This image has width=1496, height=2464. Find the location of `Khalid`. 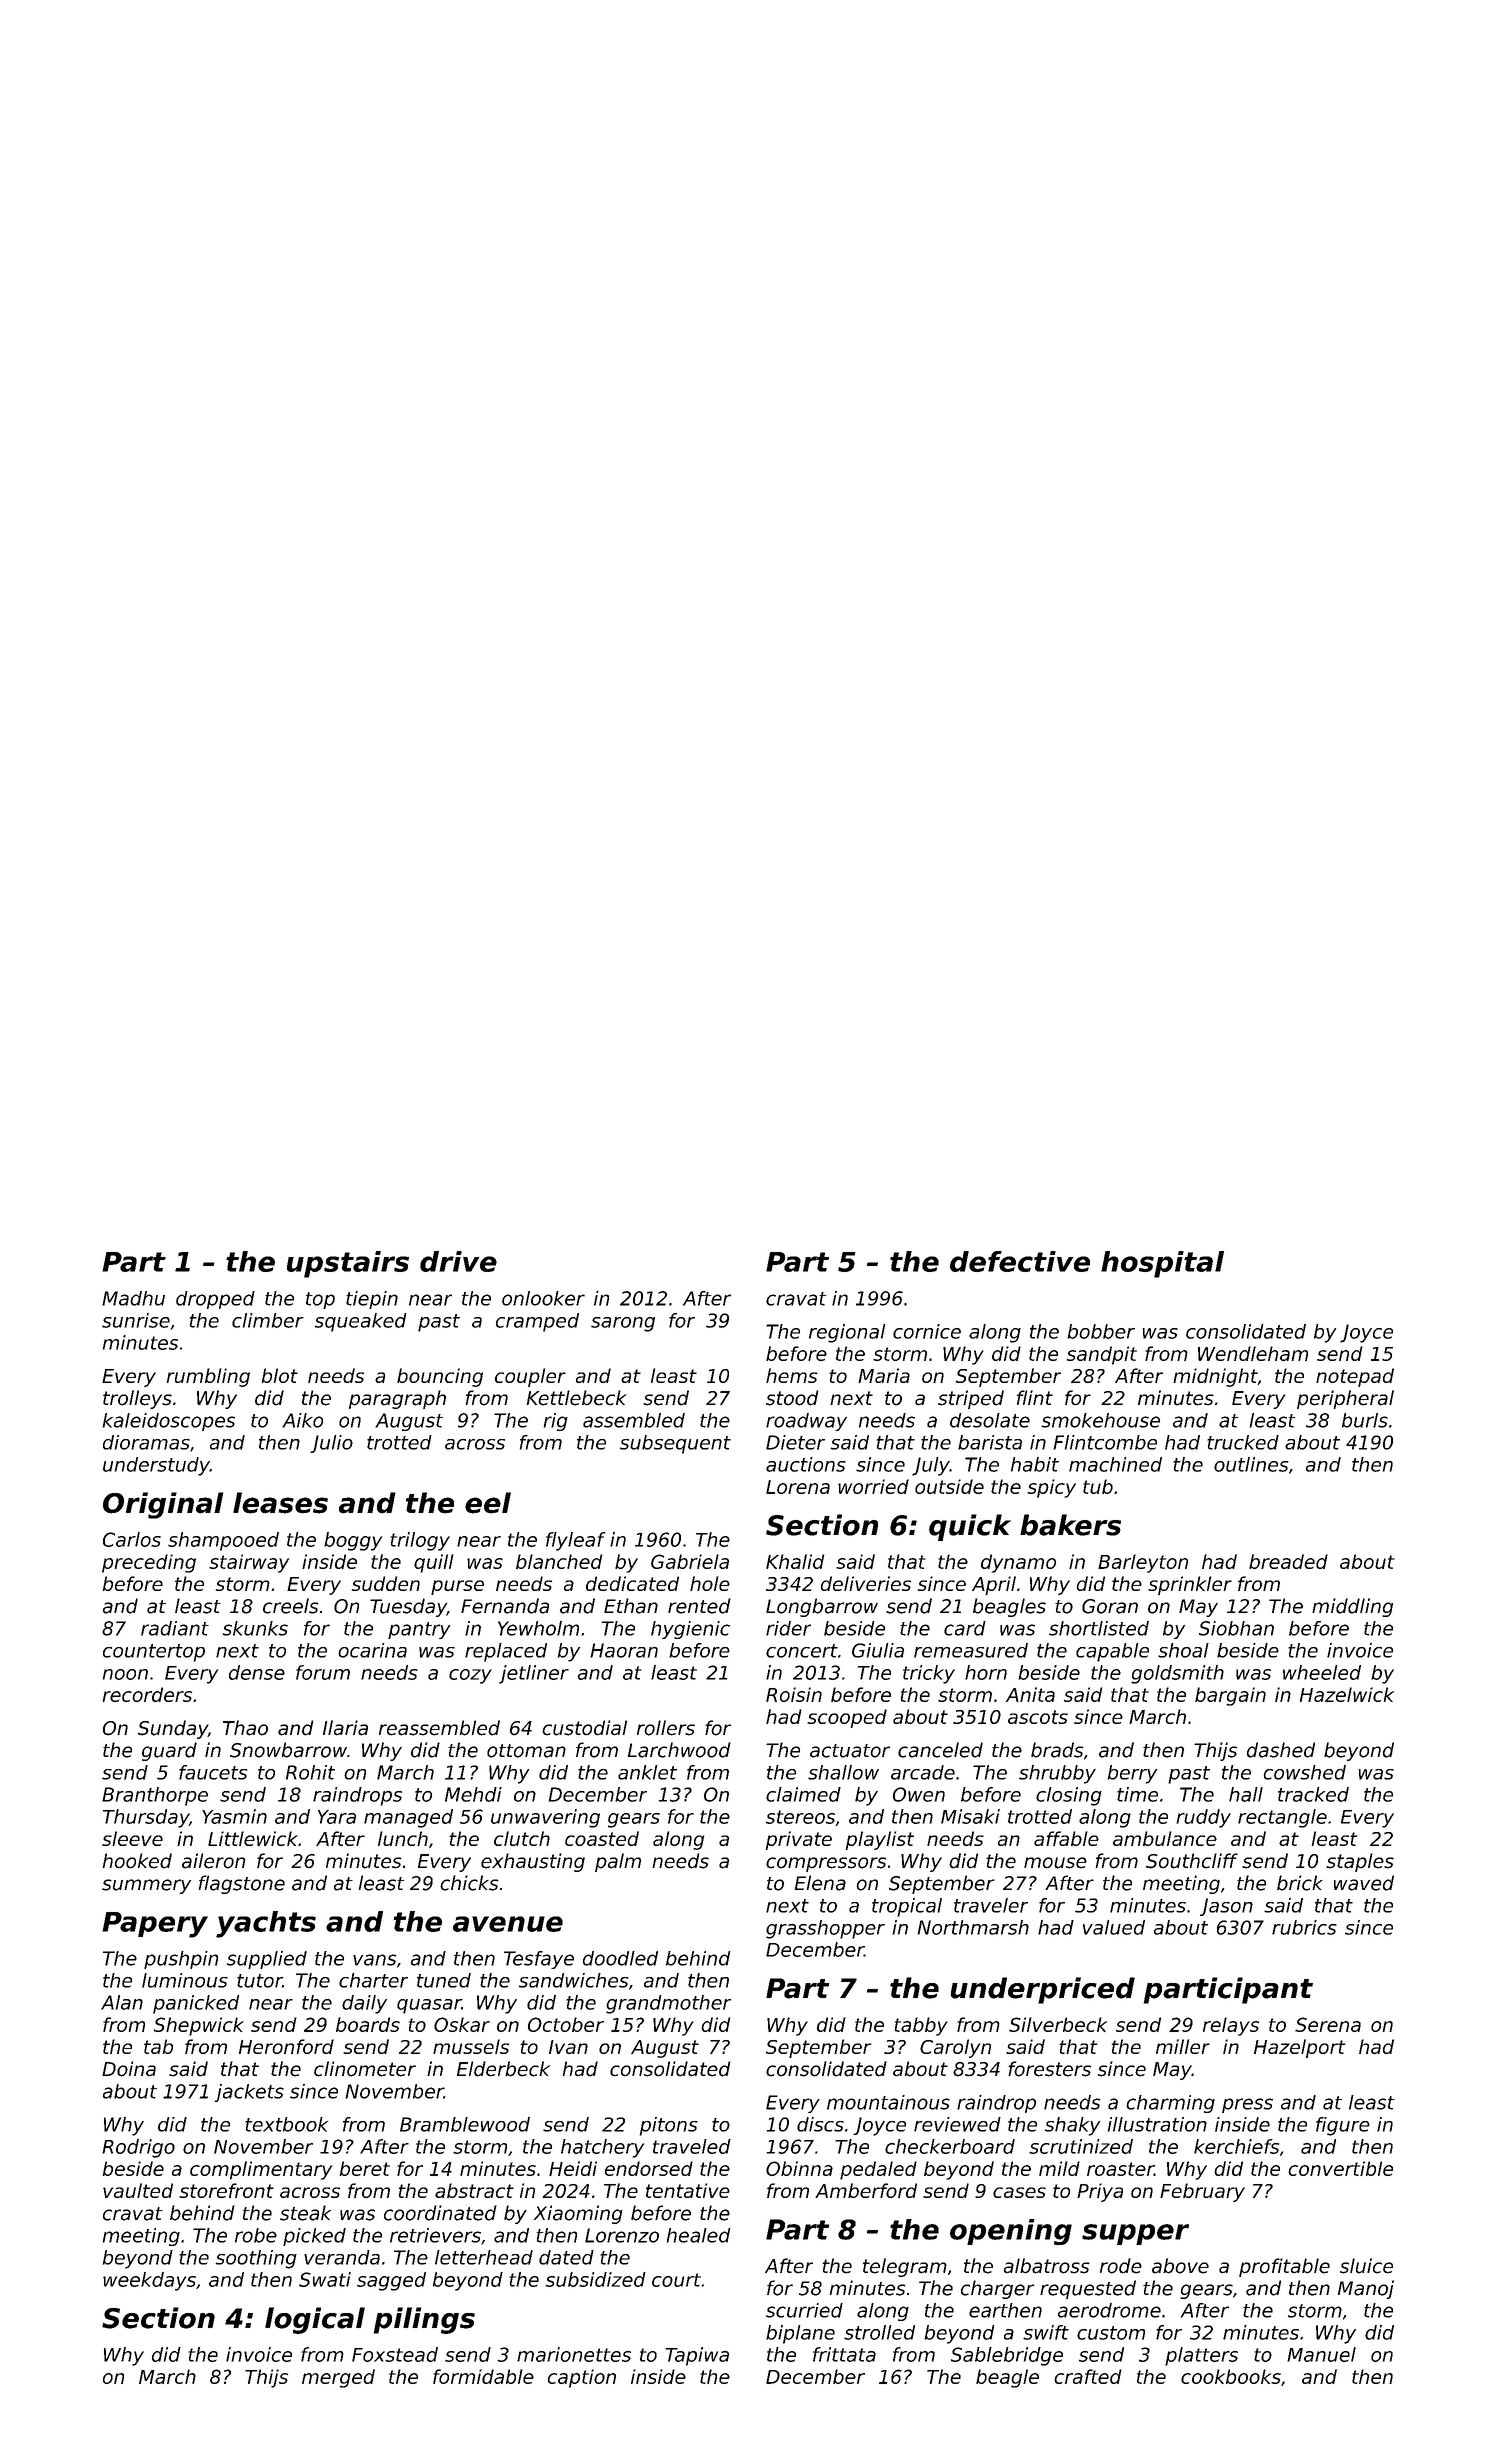

Khalid is located at coordinates (795, 1561).
